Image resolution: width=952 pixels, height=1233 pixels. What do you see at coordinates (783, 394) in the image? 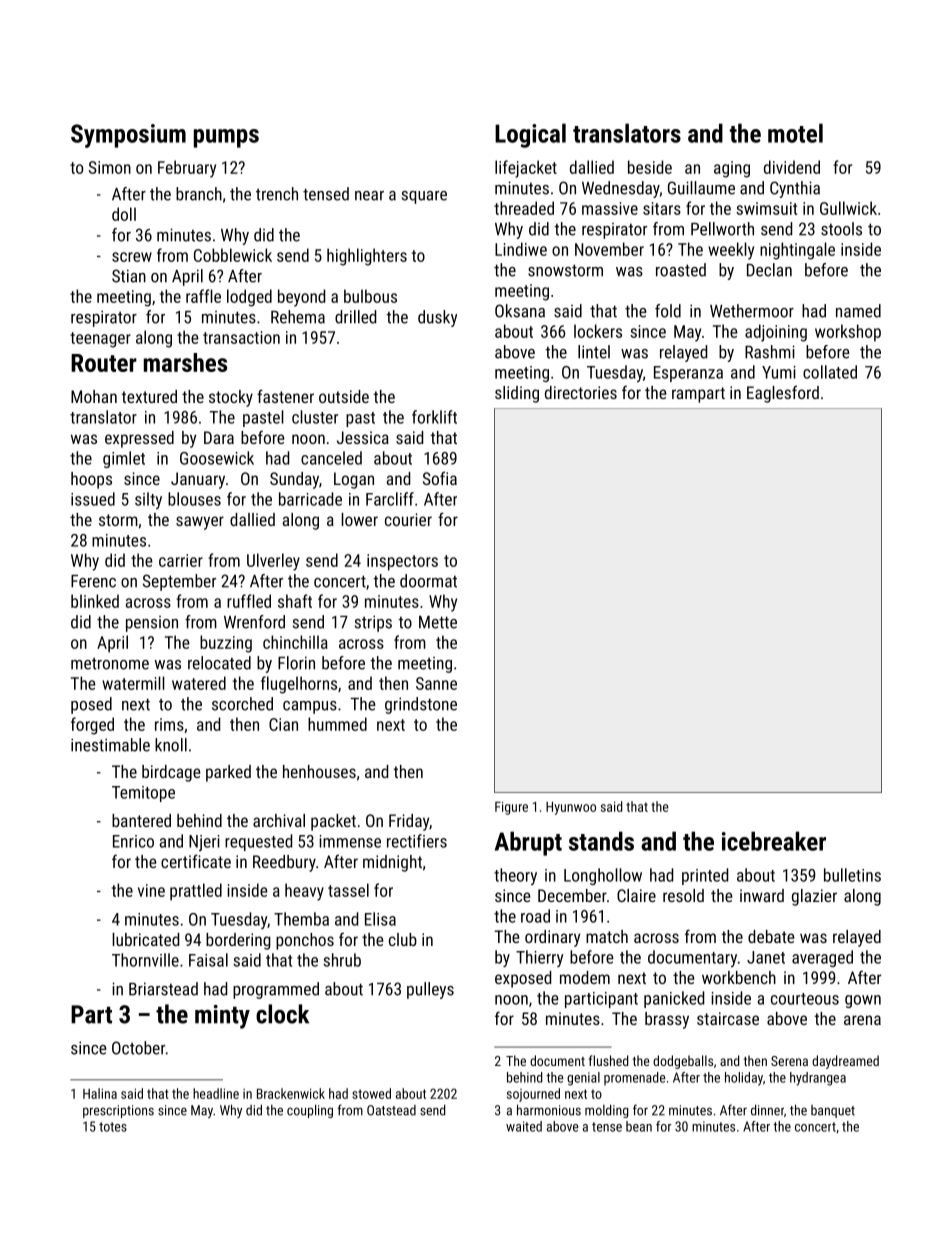
I see `Eaglesford` at bounding box center [783, 394].
